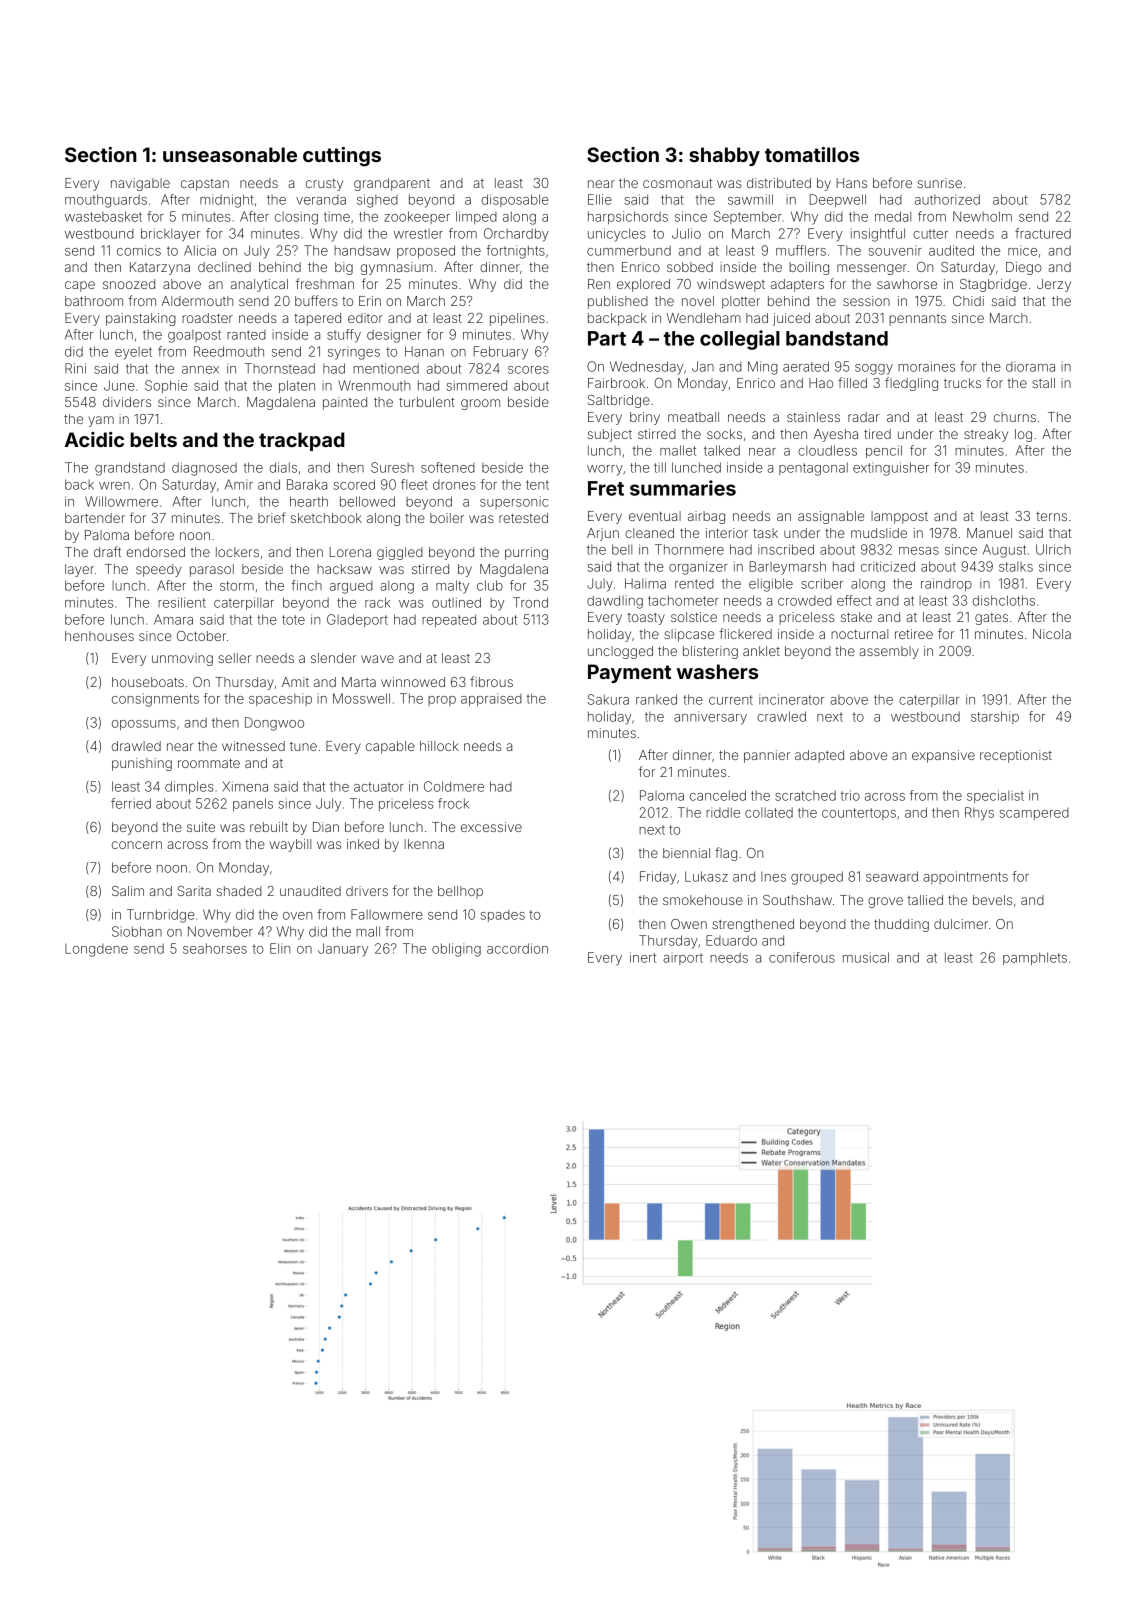 The image size is (1136, 1606). What do you see at coordinates (182, 659) in the page?
I see `unmoving` at bounding box center [182, 659].
